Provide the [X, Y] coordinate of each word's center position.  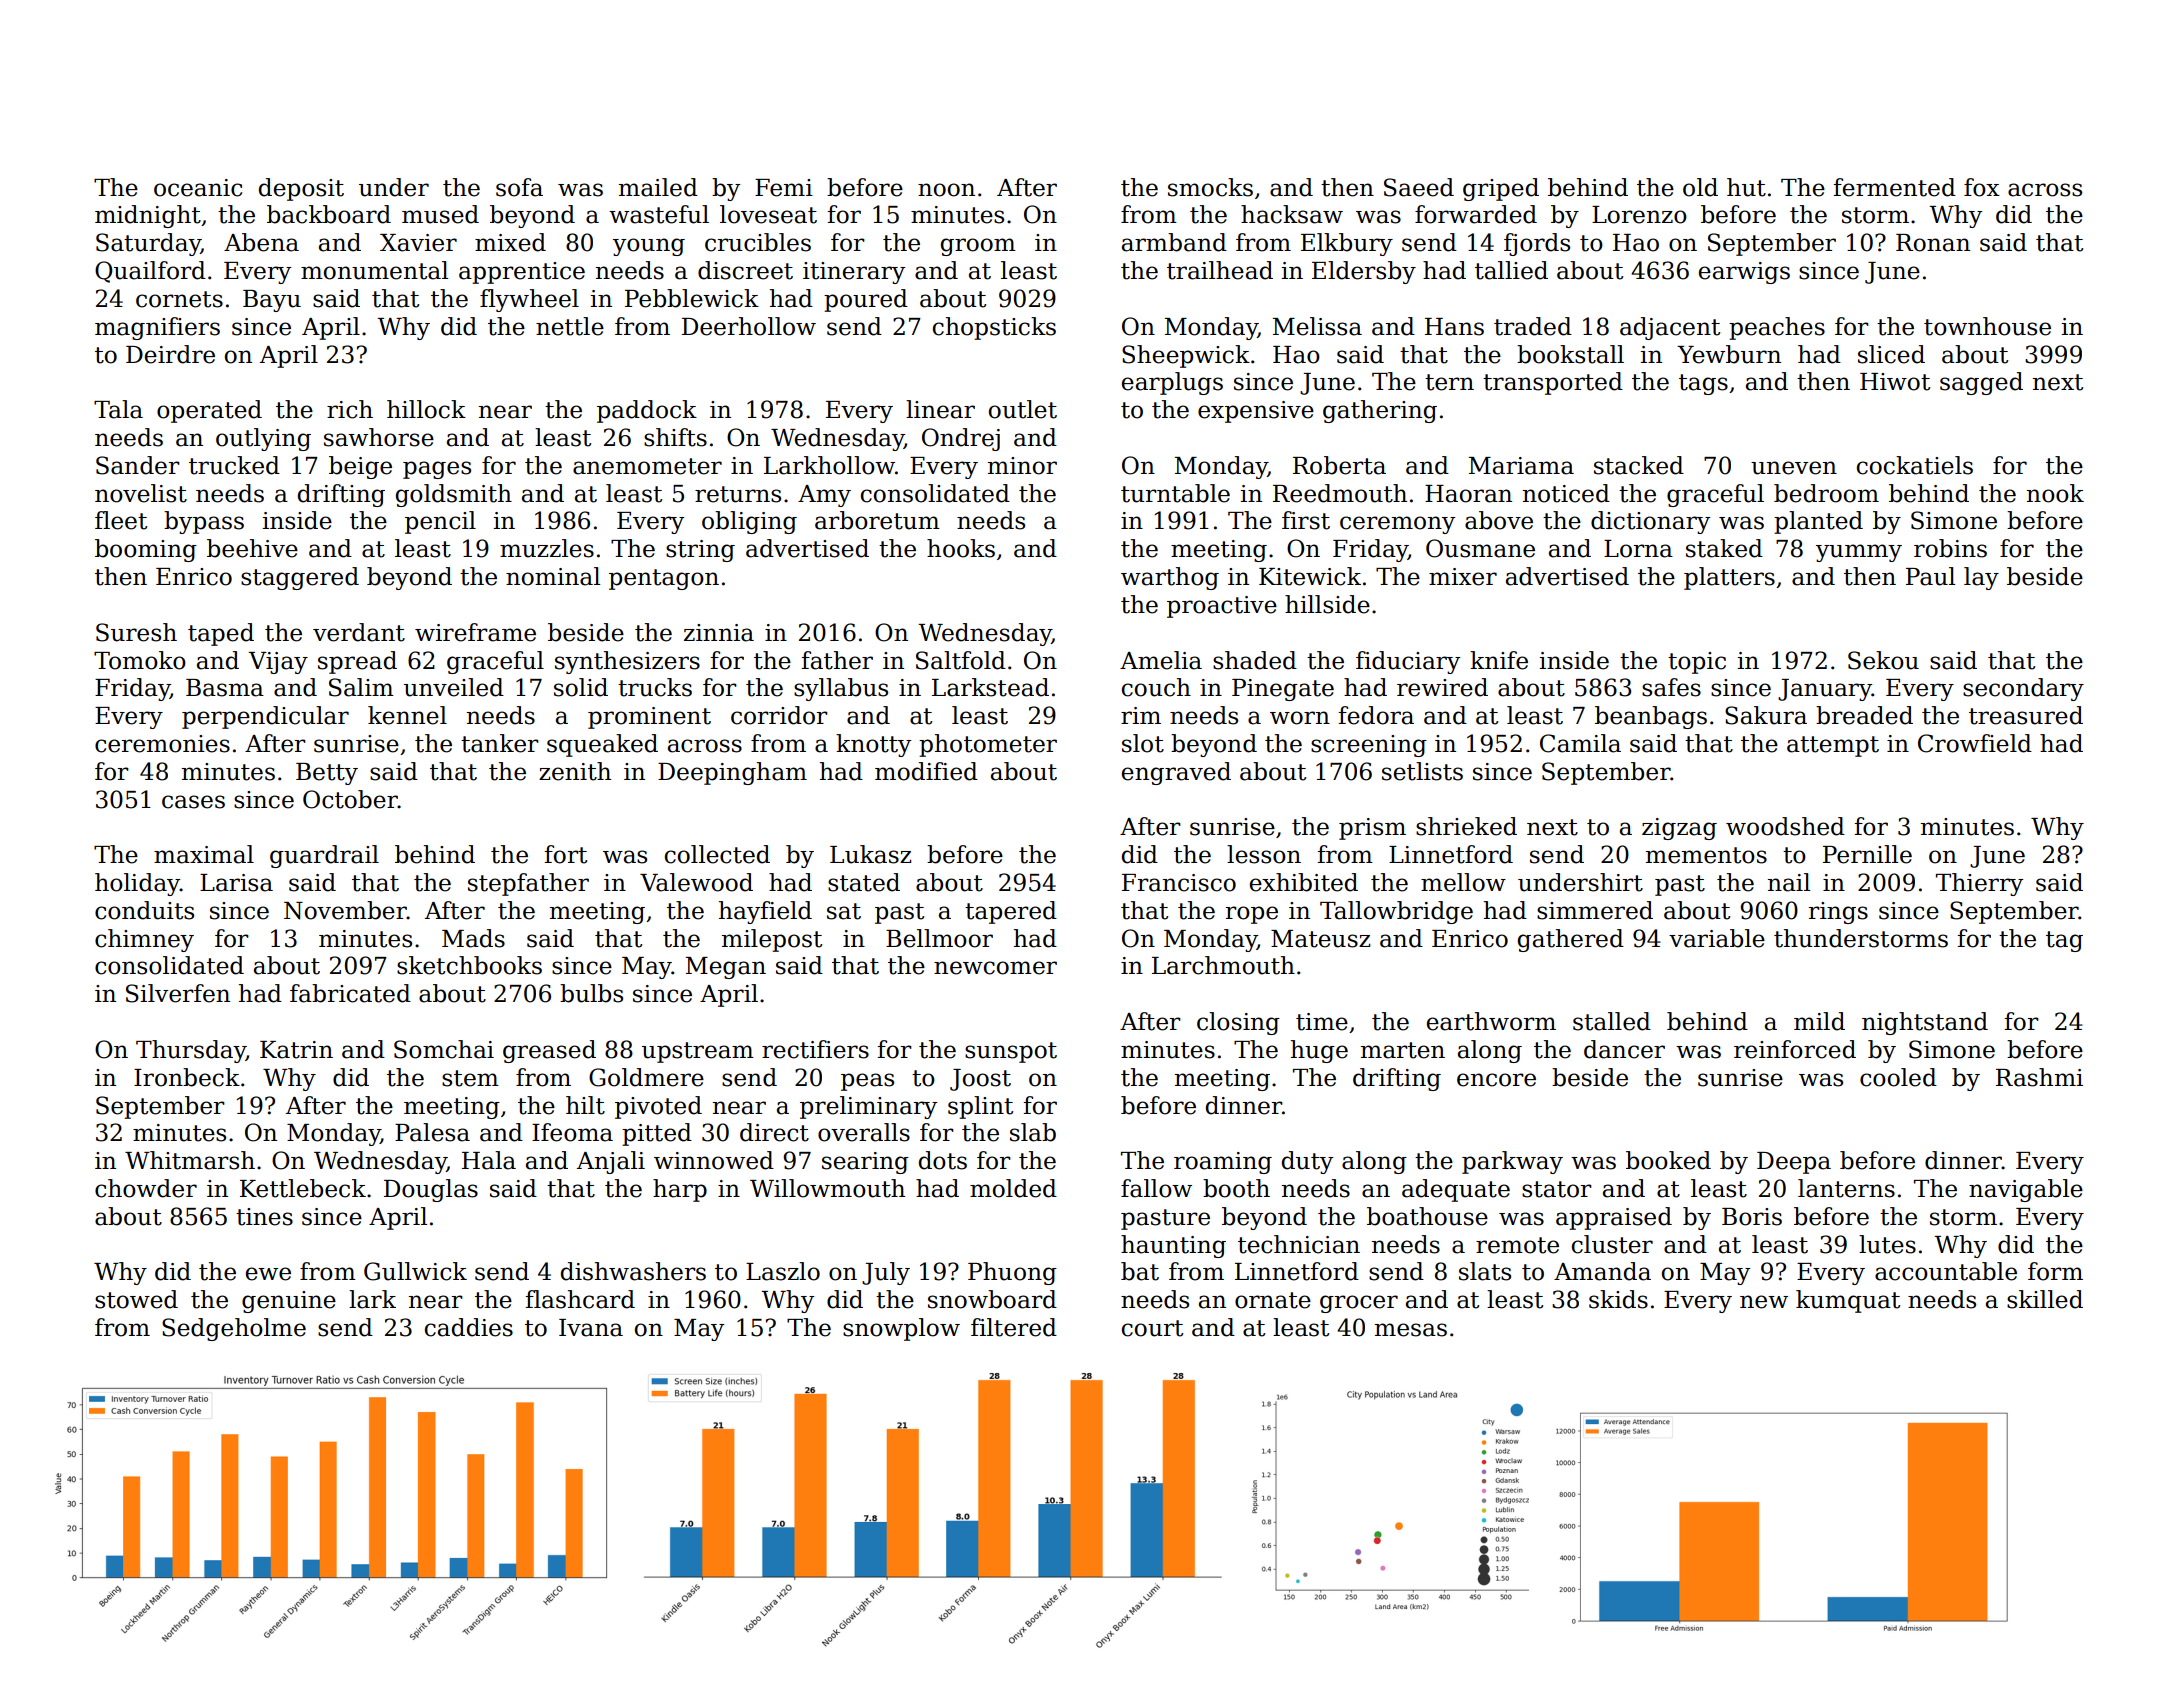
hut [1746, 187]
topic [1697, 663]
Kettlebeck [303, 1188]
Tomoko [140, 660]
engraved [1176, 773]
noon [946, 190]
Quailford [150, 272]
